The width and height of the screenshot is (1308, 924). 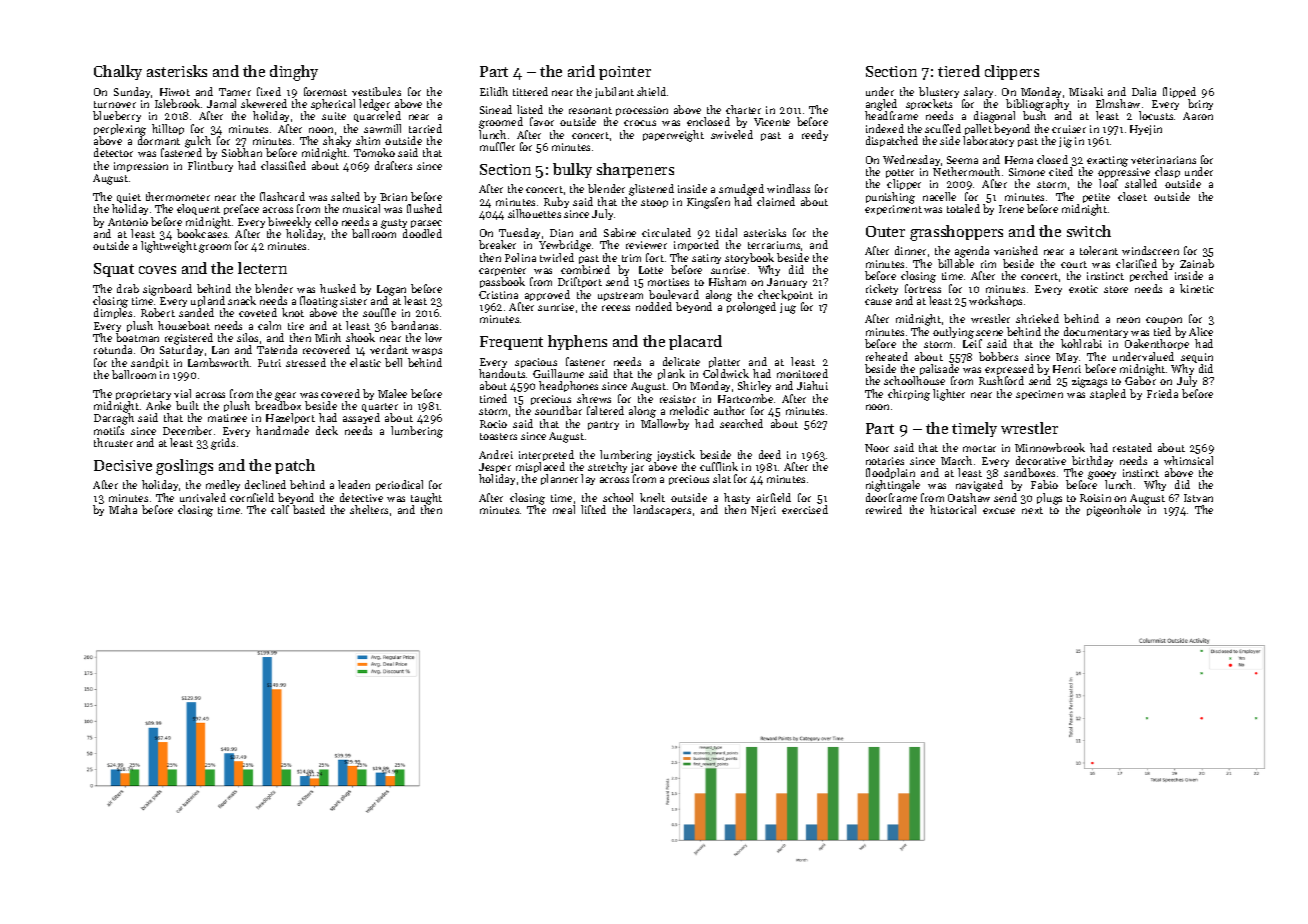 I want to click on Vicente, so click(x=772, y=122).
